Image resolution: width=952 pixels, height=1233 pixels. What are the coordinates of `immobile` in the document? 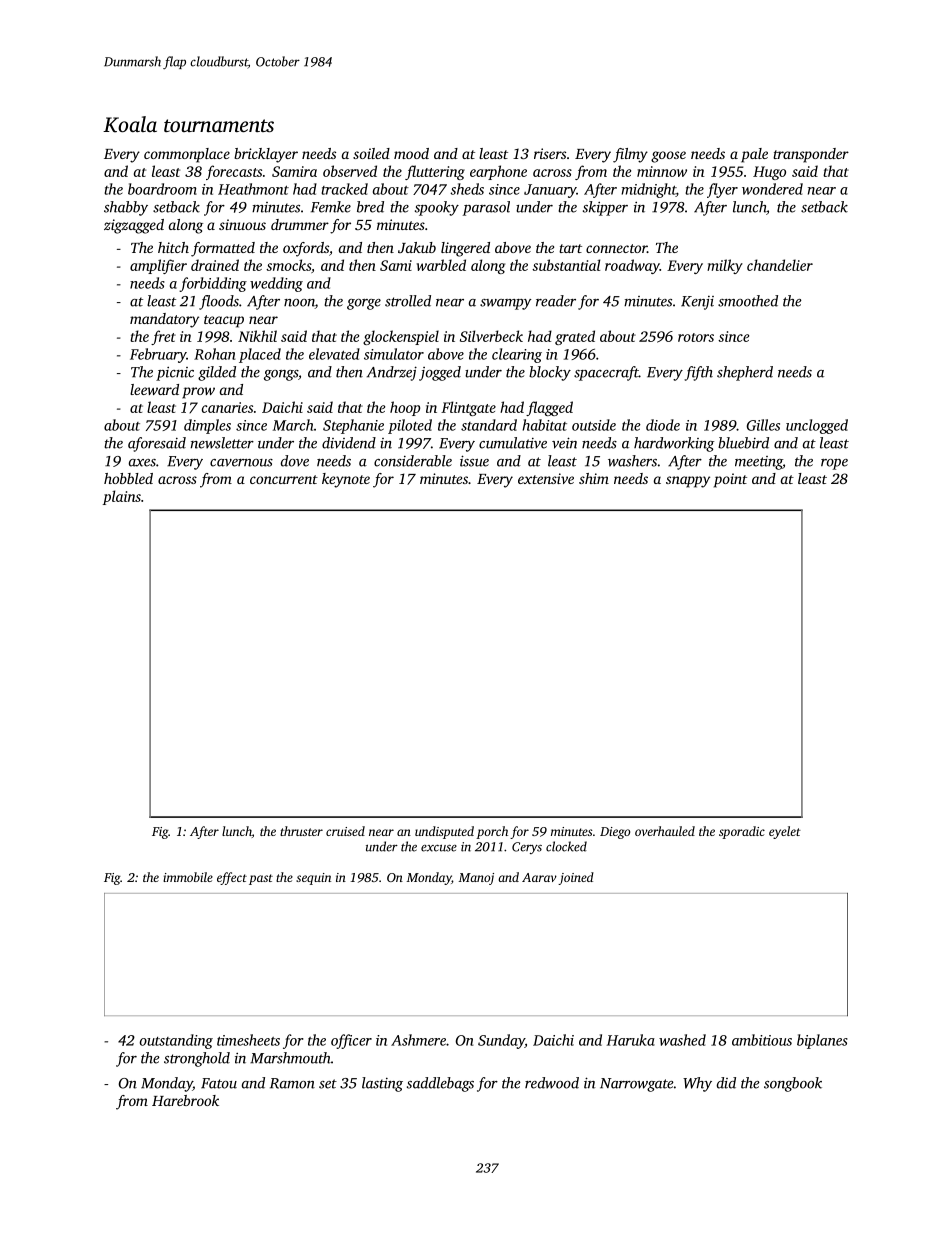 It's located at (188, 877).
